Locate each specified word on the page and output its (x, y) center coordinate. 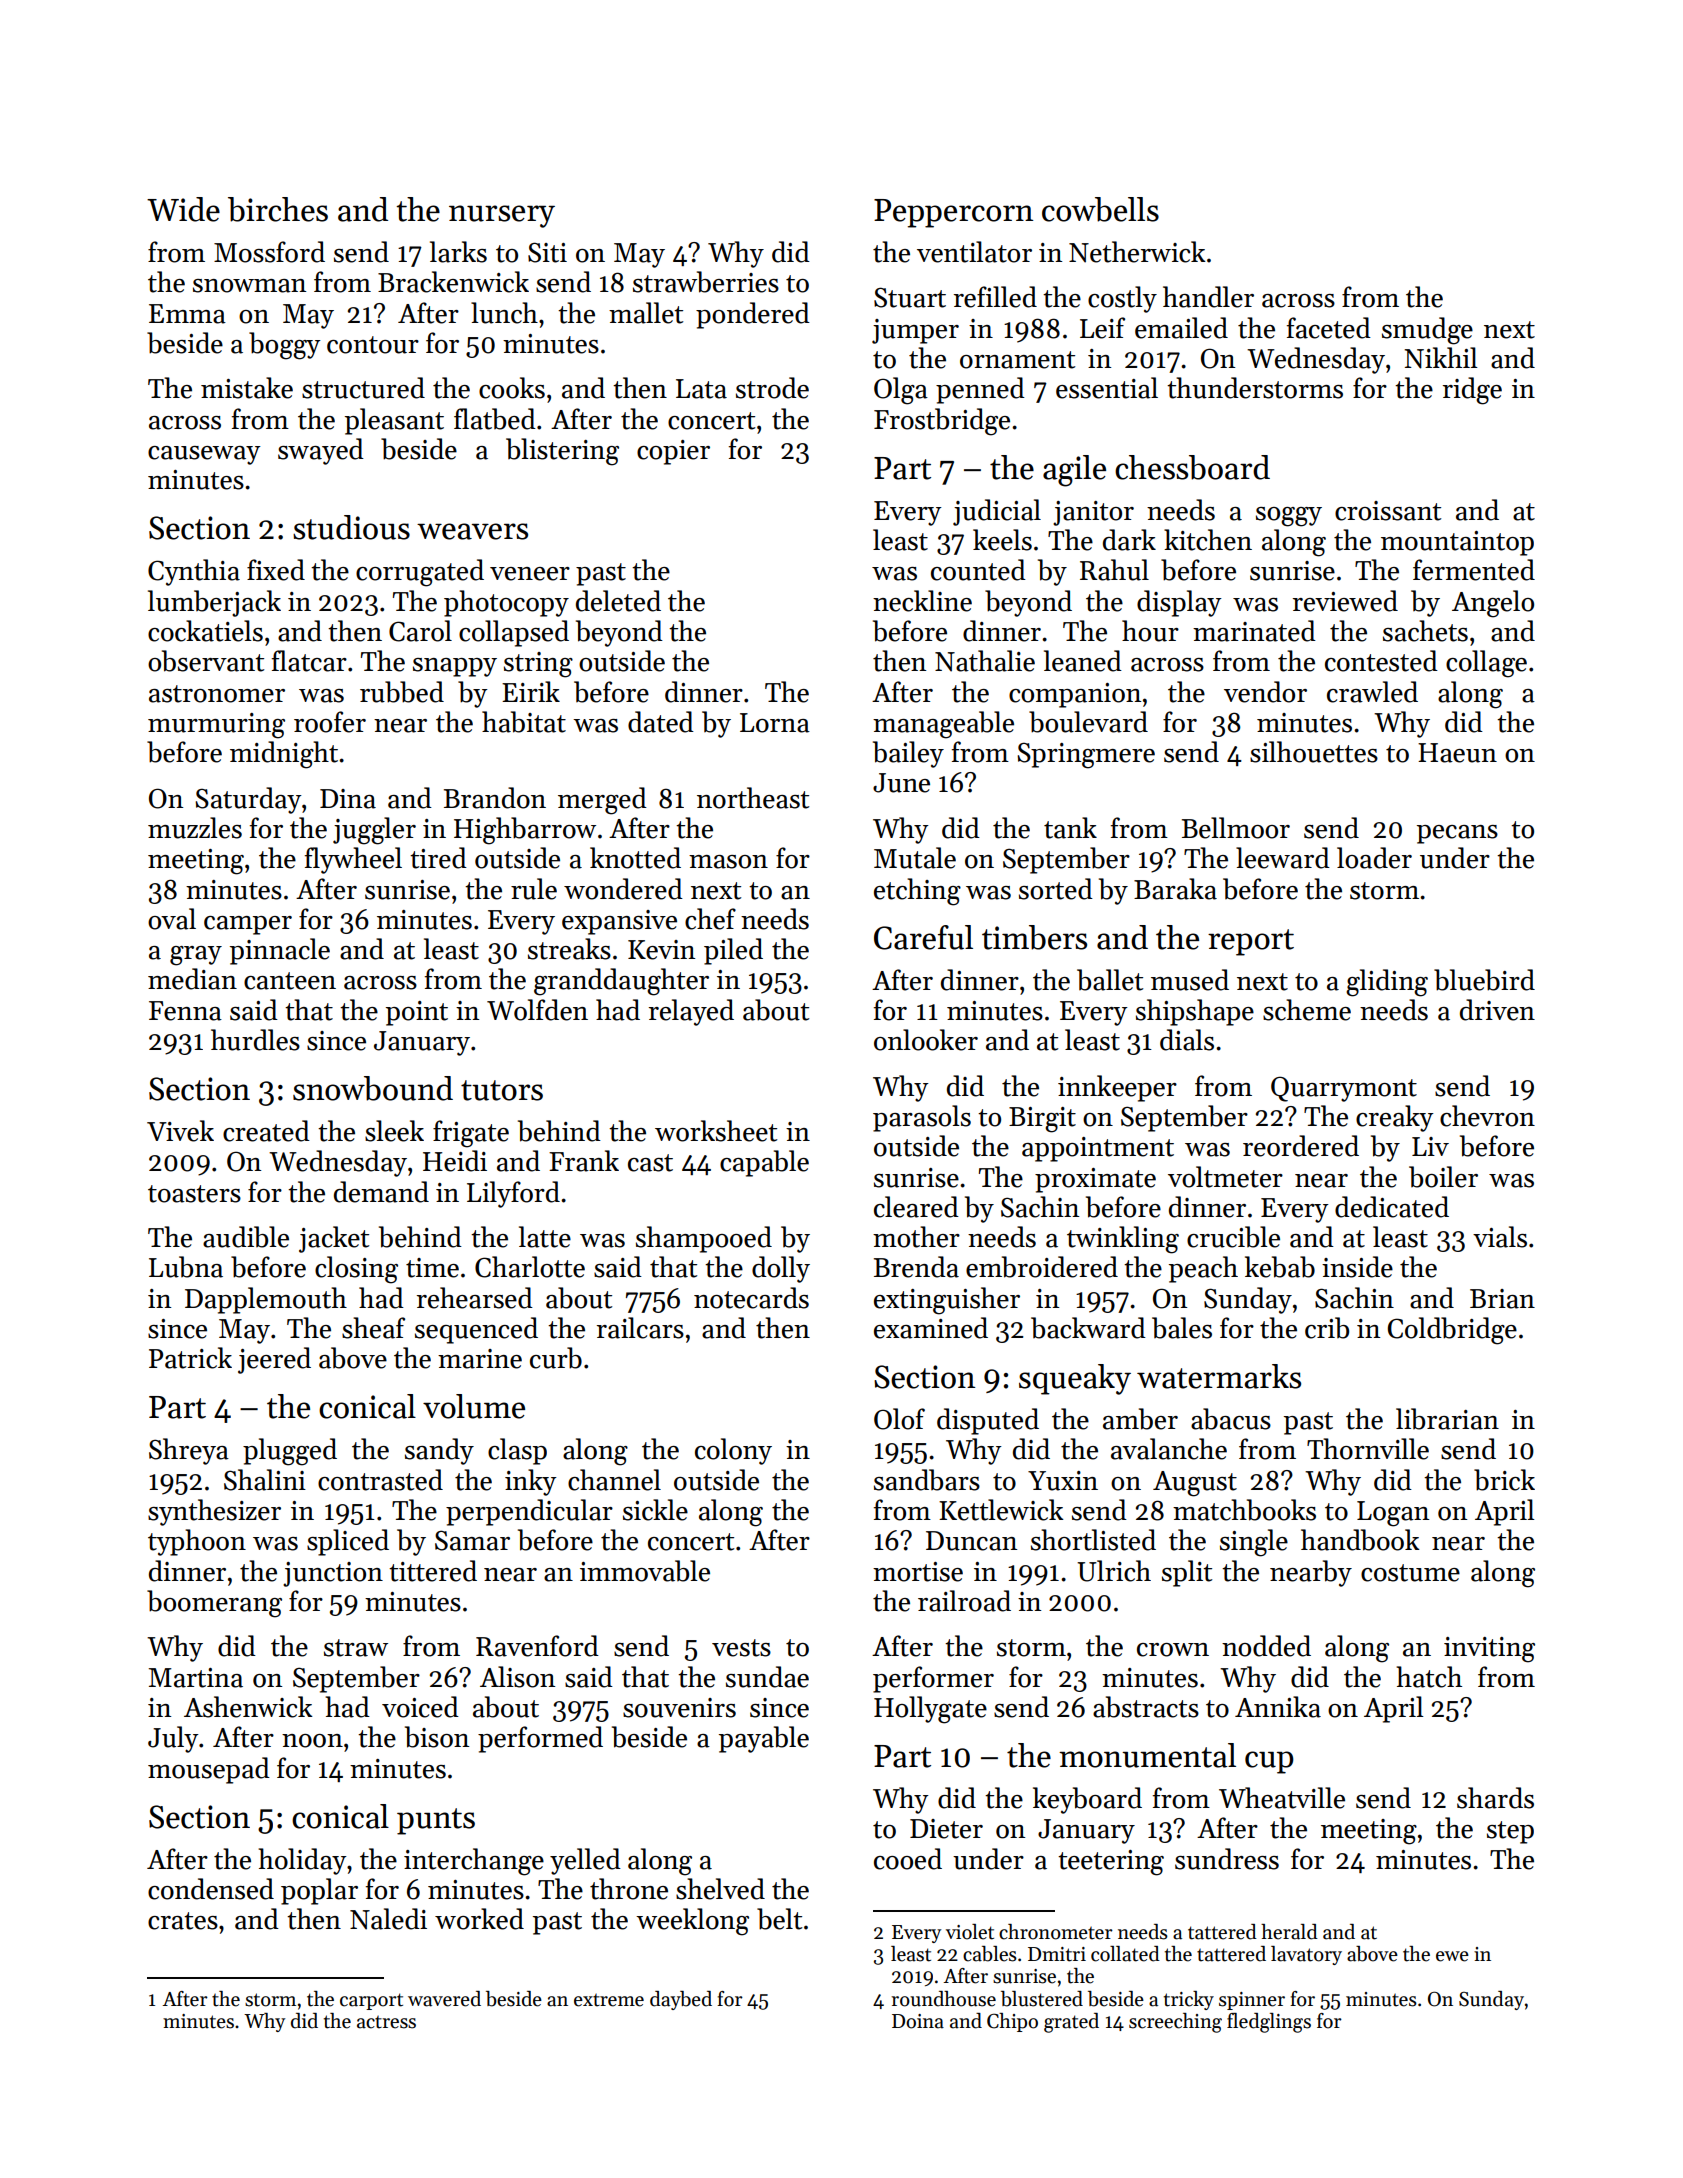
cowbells (1100, 209)
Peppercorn (953, 213)
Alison (517, 1677)
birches (278, 209)
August (1195, 1484)
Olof (899, 1419)
